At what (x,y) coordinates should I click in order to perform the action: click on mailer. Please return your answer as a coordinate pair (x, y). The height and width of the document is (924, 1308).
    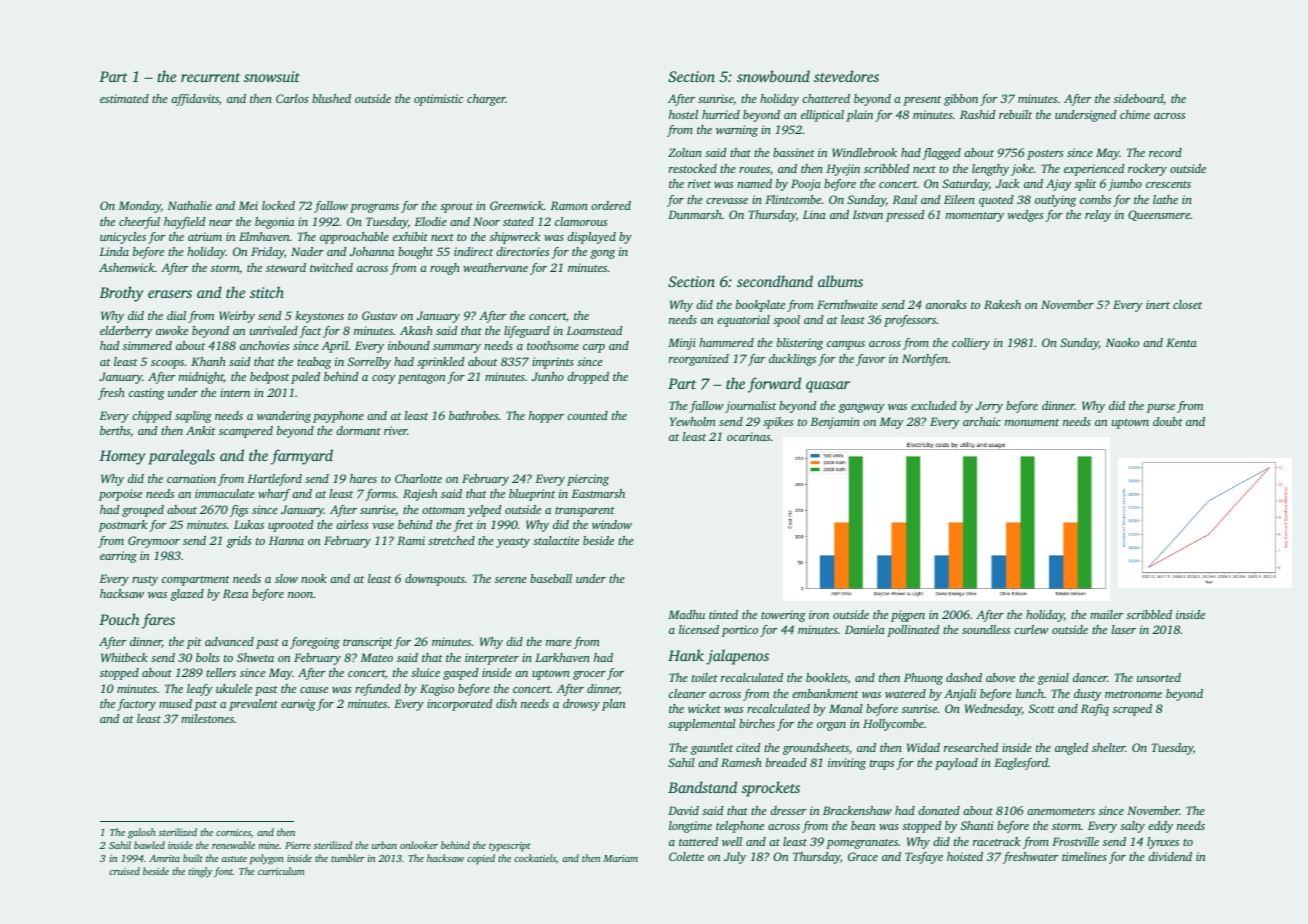
    Looking at the image, I should click on (1106, 614).
